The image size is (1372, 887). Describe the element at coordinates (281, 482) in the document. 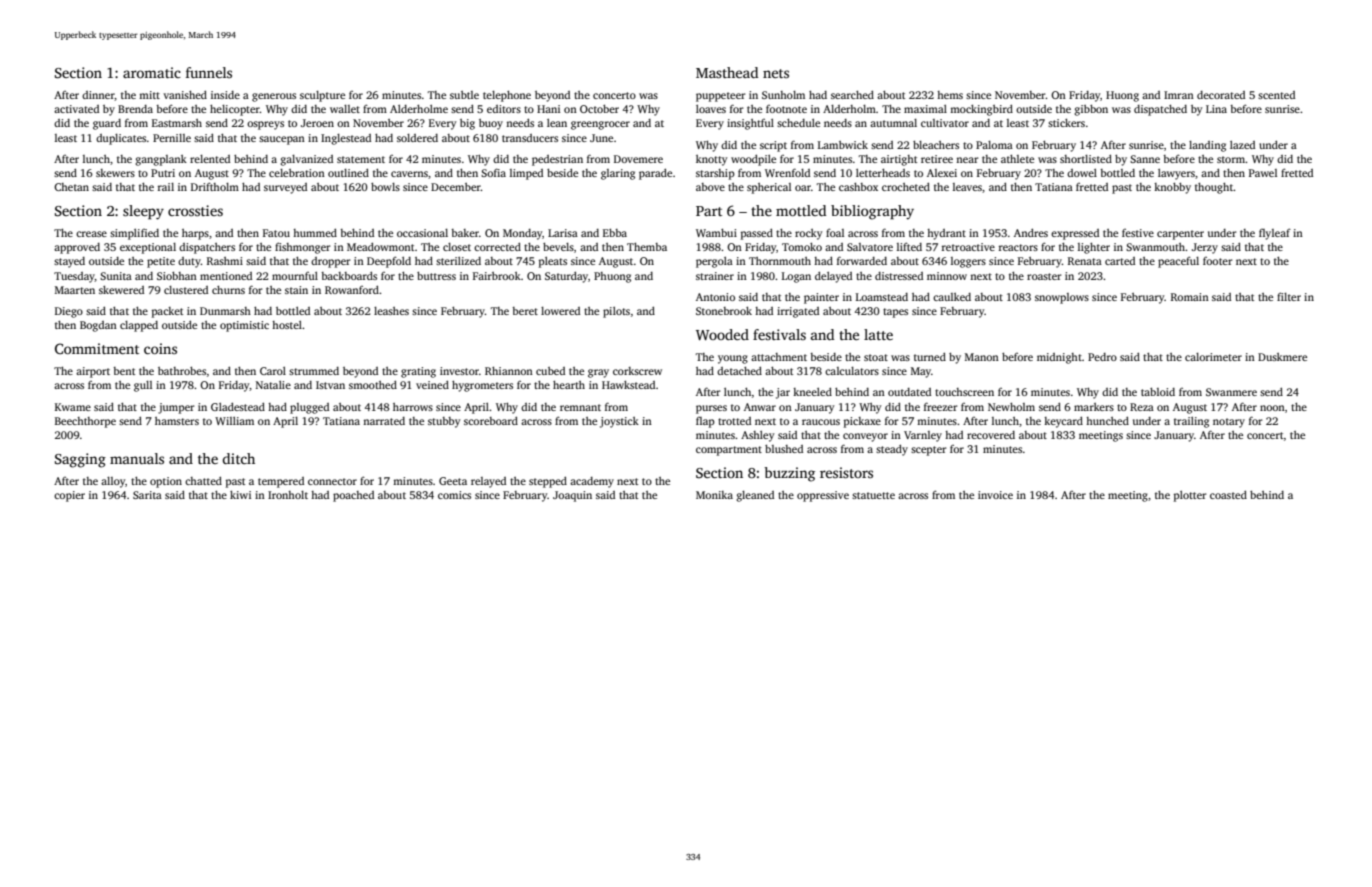

I see `tempered` at that location.
